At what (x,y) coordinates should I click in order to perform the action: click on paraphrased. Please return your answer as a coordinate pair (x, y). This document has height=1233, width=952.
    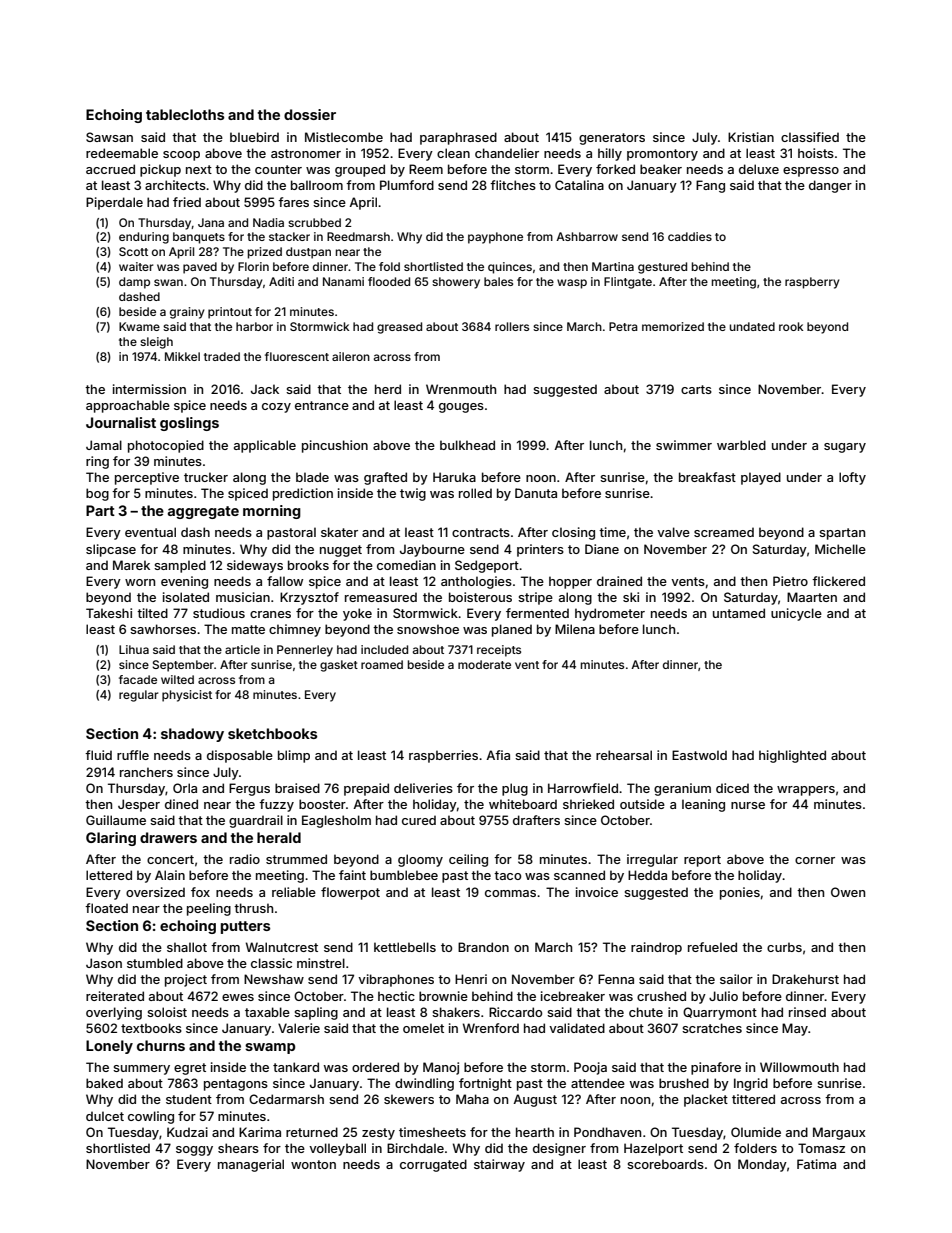
    Looking at the image, I should click on (458, 138).
